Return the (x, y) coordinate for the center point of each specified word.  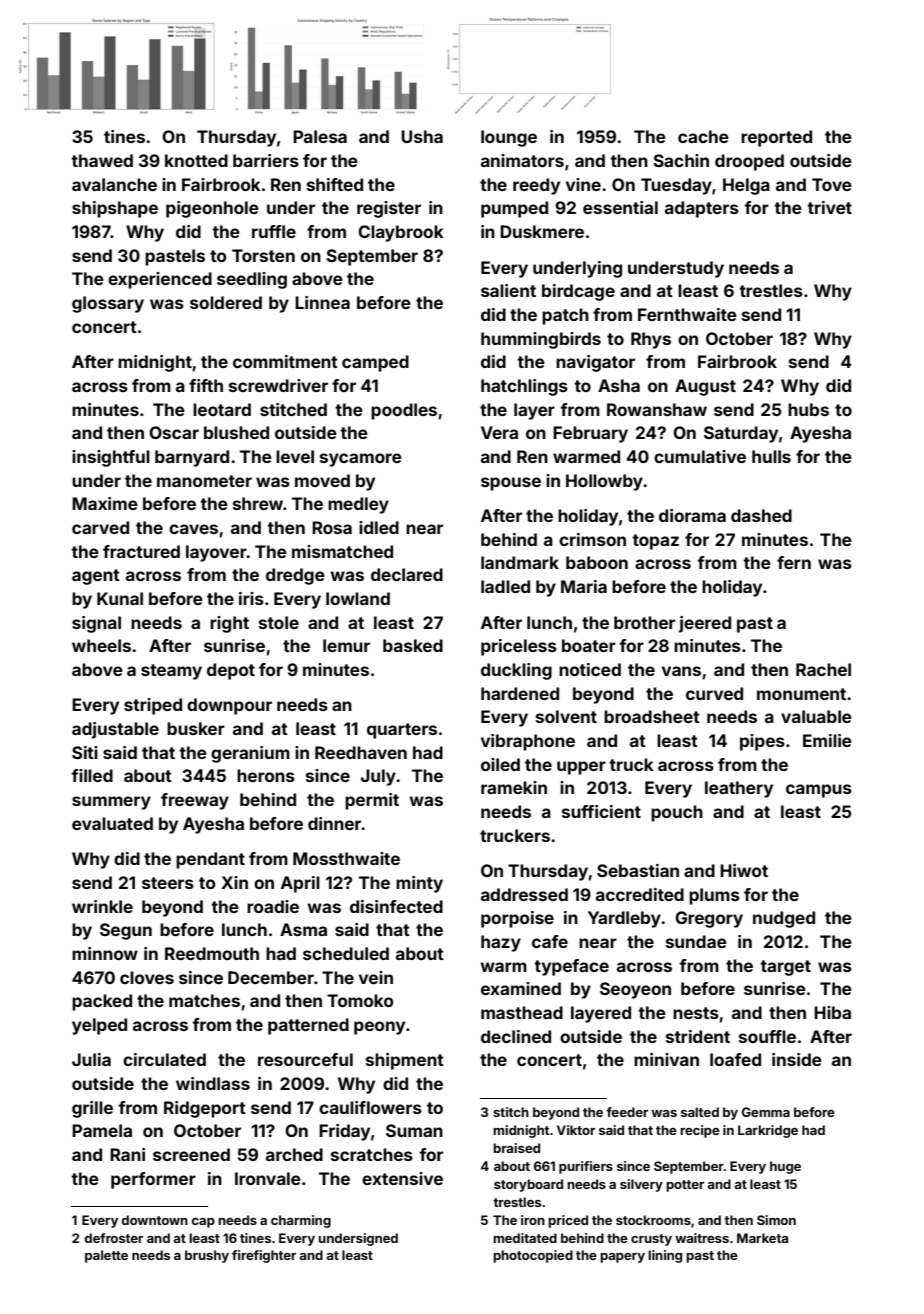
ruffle (274, 231)
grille (92, 1109)
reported (776, 138)
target (785, 968)
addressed (524, 894)
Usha (422, 136)
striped (153, 706)
